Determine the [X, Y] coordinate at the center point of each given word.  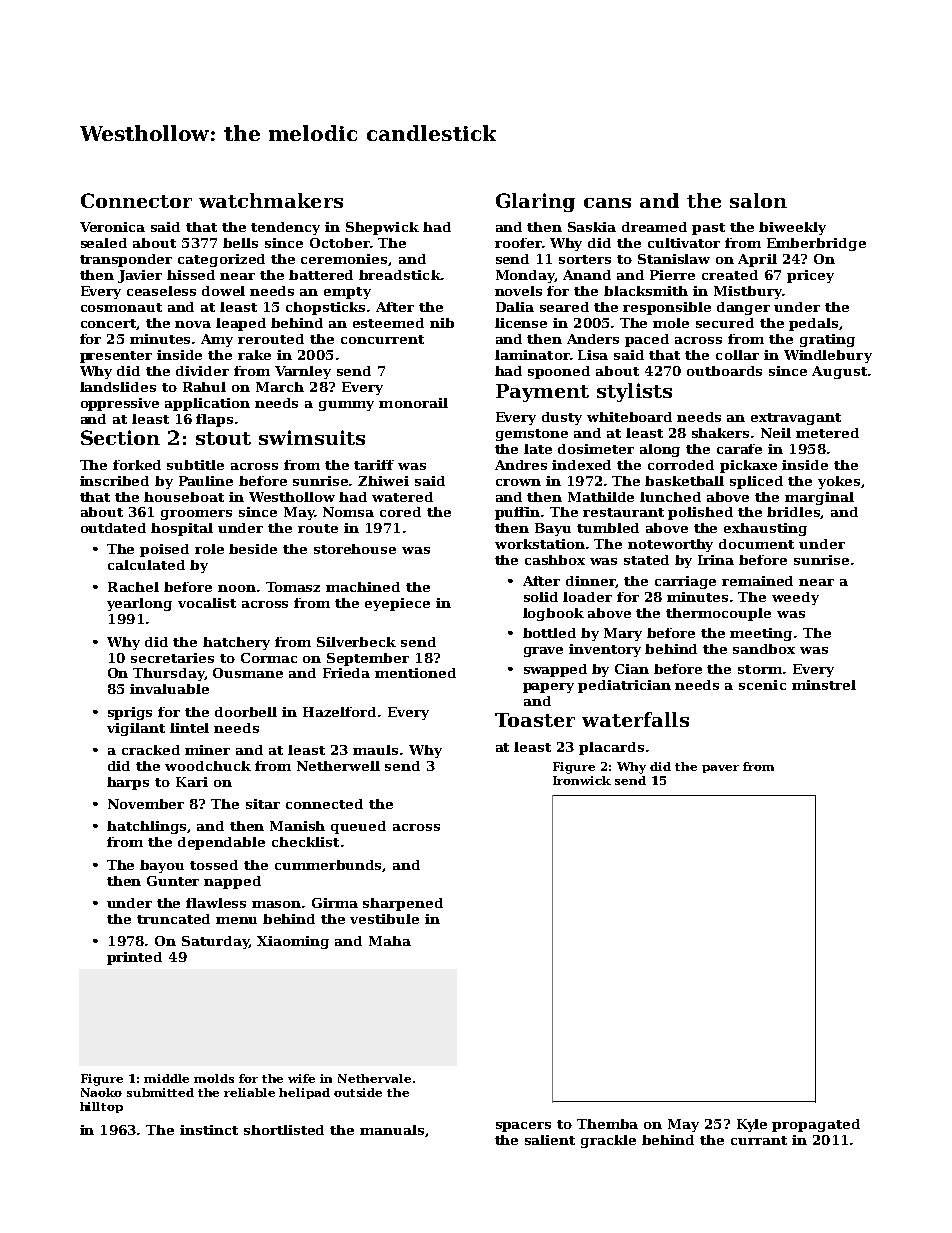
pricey [810, 276]
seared [564, 307]
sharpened [403, 904]
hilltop [101, 1107]
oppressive [120, 404]
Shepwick [382, 228]
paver [720, 769]
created [730, 275]
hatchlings [147, 827]
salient [550, 1140]
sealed [104, 243]
